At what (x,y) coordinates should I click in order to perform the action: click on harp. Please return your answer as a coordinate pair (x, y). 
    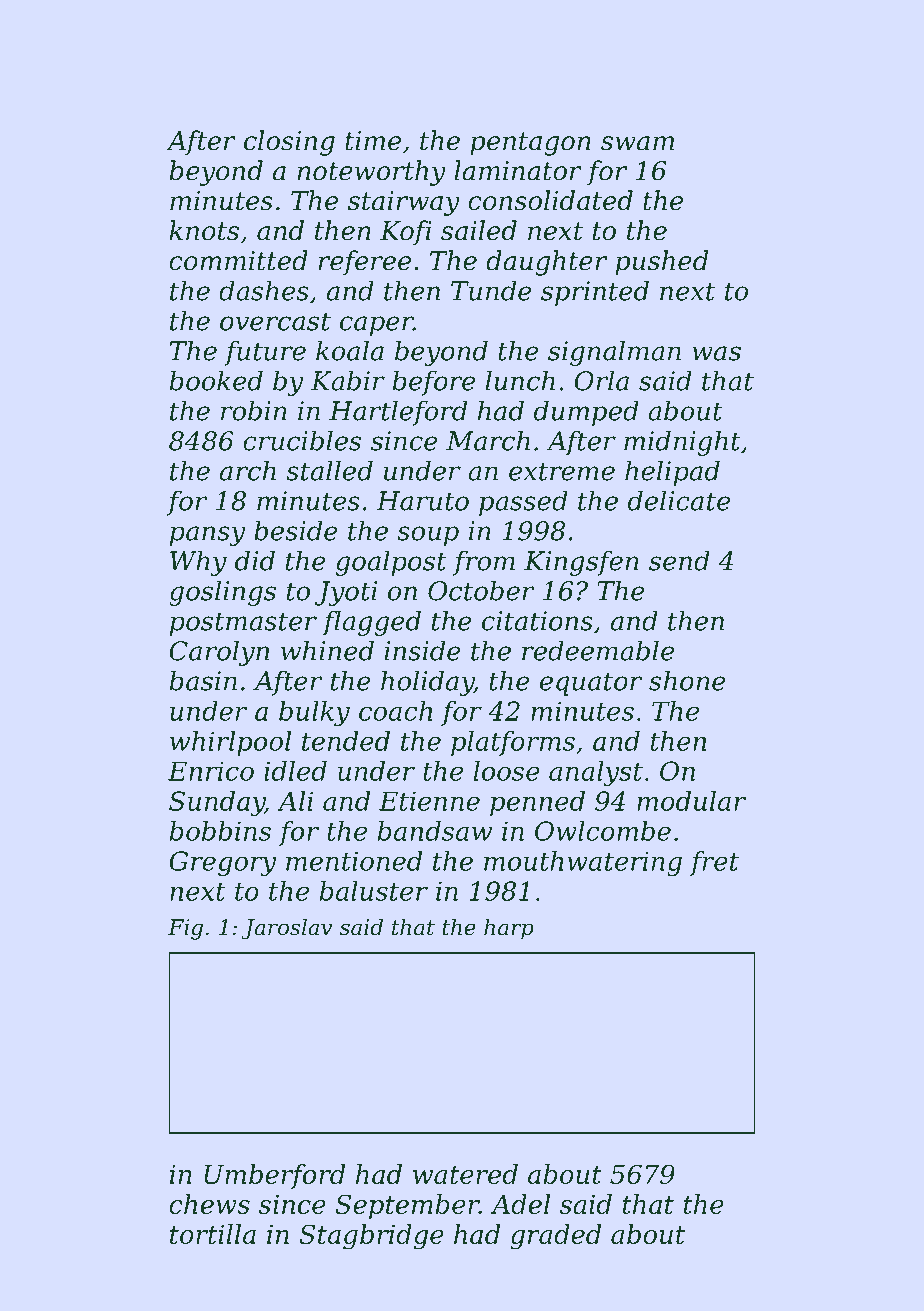
    Looking at the image, I should click on (509, 929).
